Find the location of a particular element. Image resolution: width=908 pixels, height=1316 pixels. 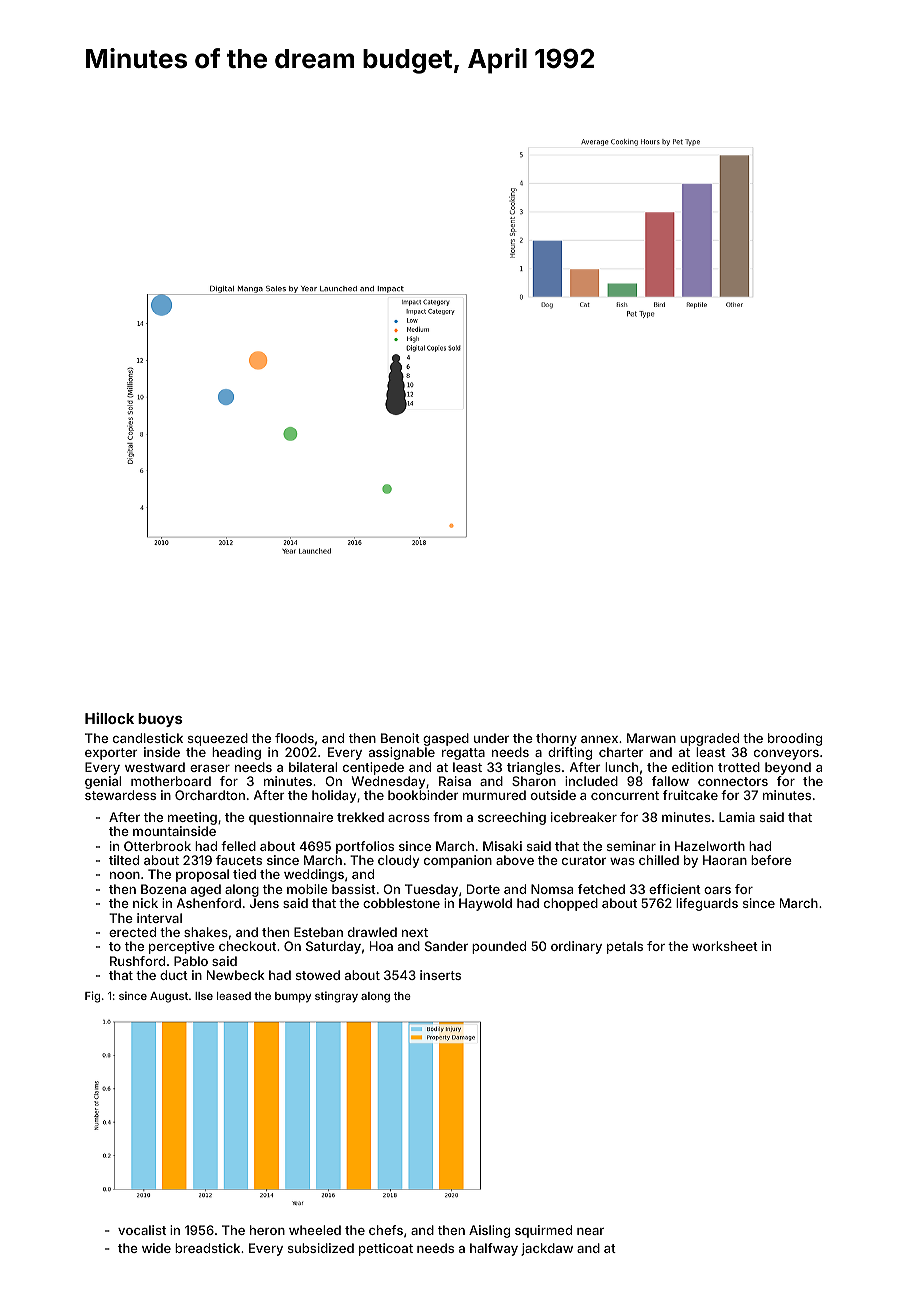

Lamia is located at coordinates (737, 817).
